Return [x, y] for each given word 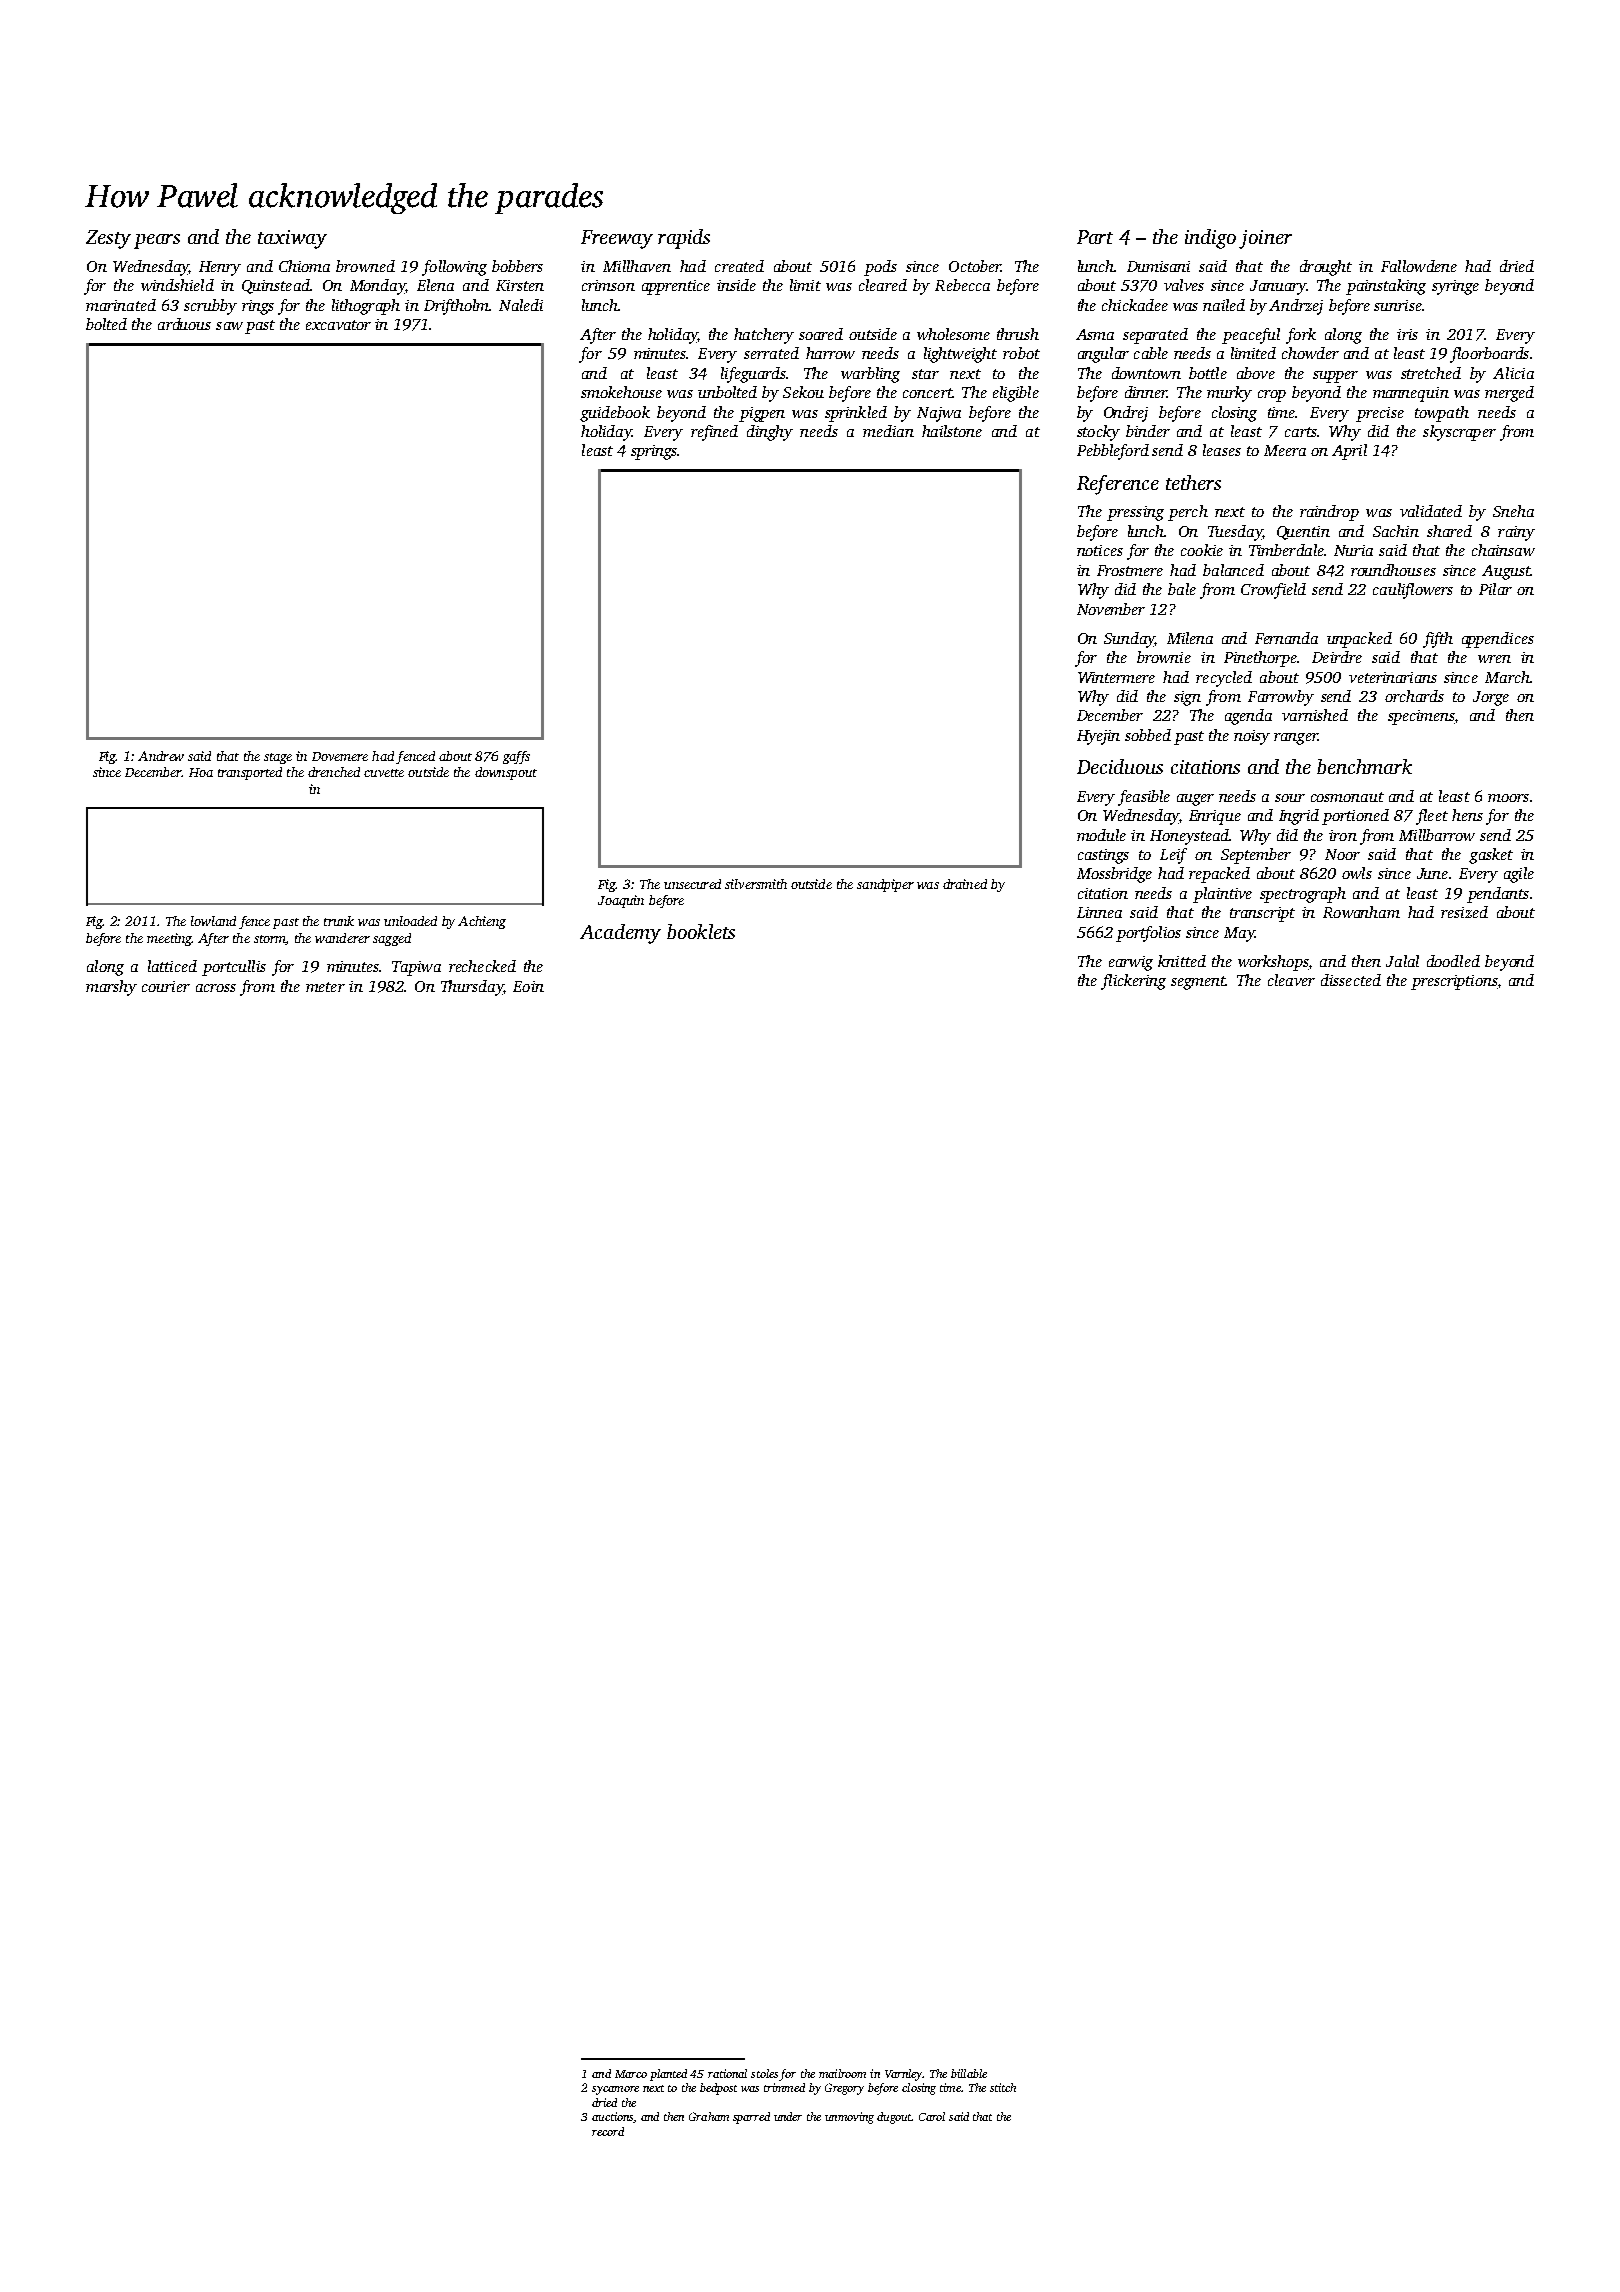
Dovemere [340, 756]
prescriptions [1454, 982]
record [608, 2131]
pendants [1498, 895]
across [216, 988]
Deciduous [1120, 766]
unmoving [849, 2118]
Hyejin [1098, 737]
